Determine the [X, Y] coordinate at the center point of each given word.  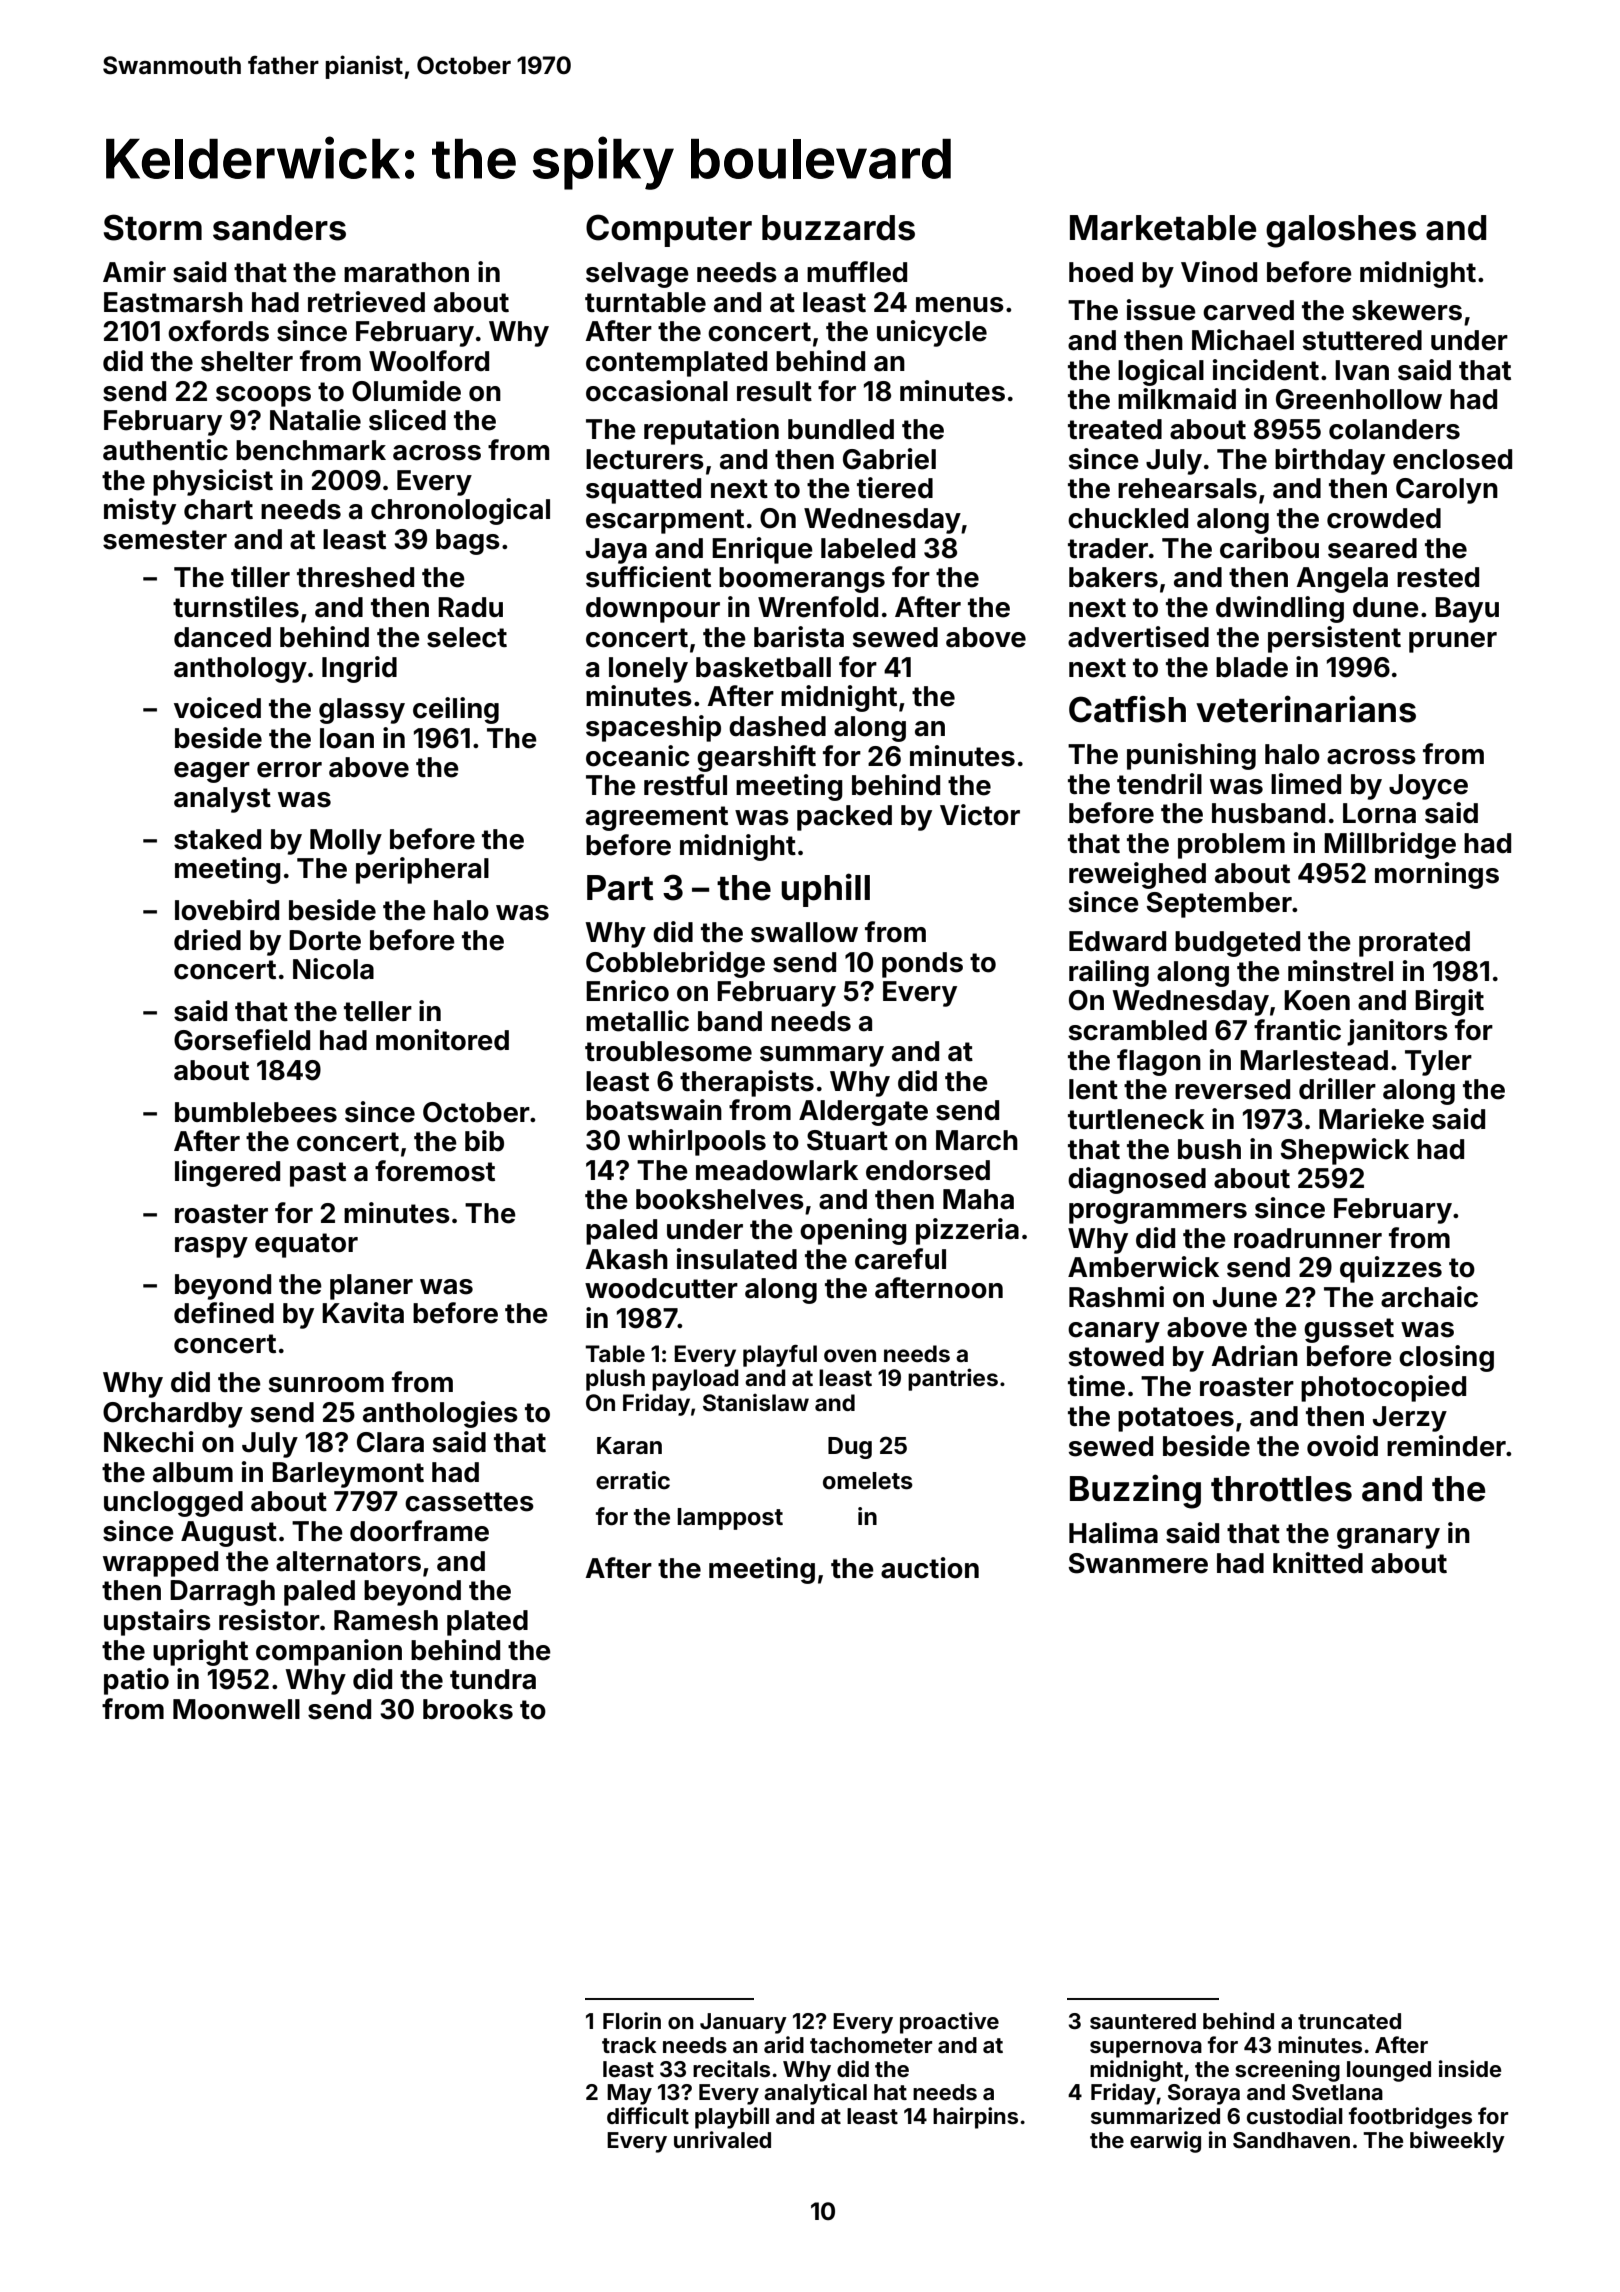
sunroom [326, 1385]
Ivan [1362, 370]
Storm [153, 227]
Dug [850, 1448]
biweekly [1457, 2142]
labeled [868, 548]
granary [1388, 1538]
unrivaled [722, 2139]
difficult [648, 2115]
